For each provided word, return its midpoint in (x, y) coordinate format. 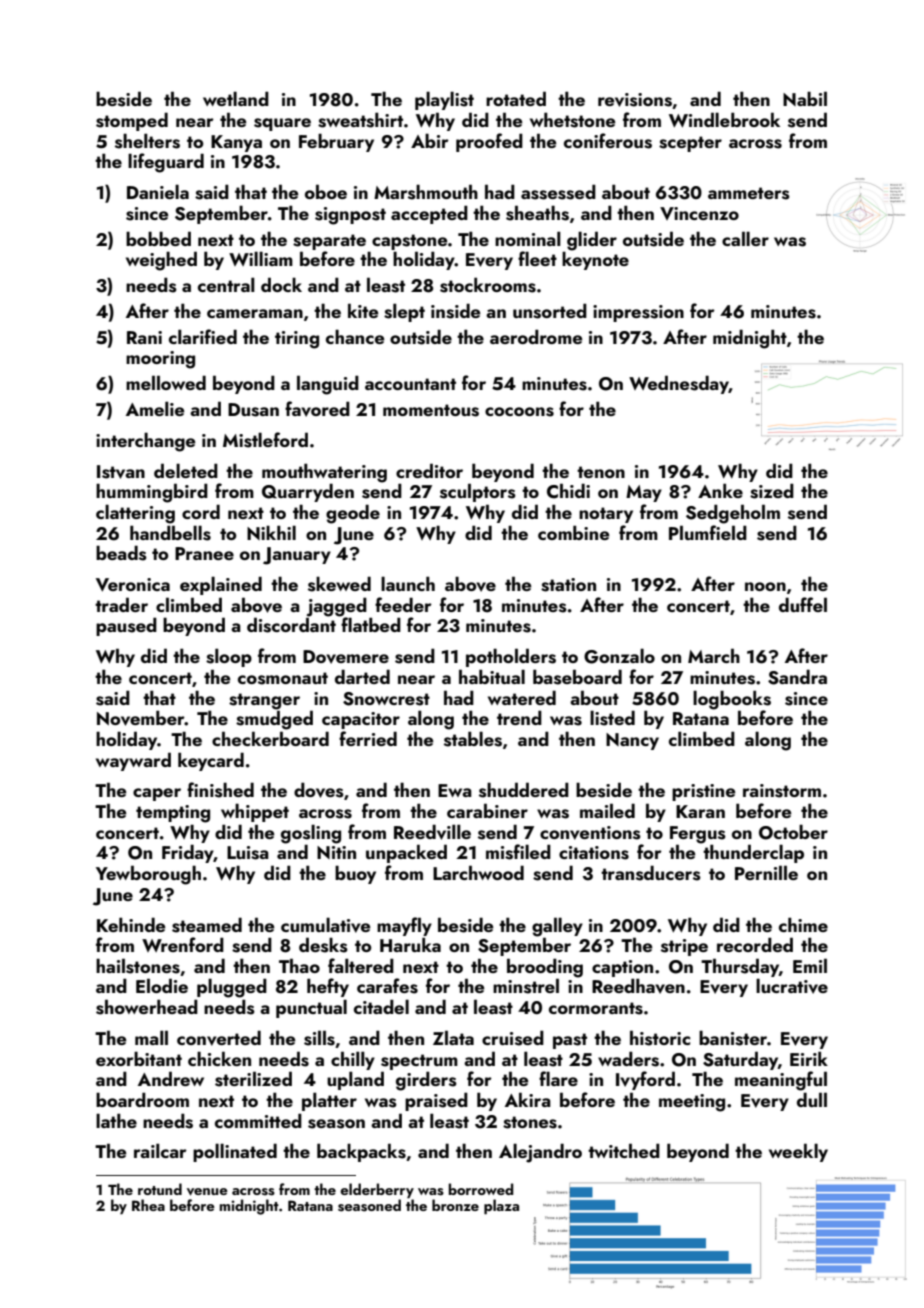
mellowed (166, 382)
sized (772, 491)
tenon (601, 472)
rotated (516, 98)
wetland (236, 98)
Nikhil (271, 532)
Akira (528, 1099)
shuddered (524, 790)
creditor (429, 470)
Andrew (171, 1078)
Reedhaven (638, 986)
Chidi (568, 491)
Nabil (805, 98)
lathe (116, 1120)
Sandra (797, 677)
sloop (229, 657)
